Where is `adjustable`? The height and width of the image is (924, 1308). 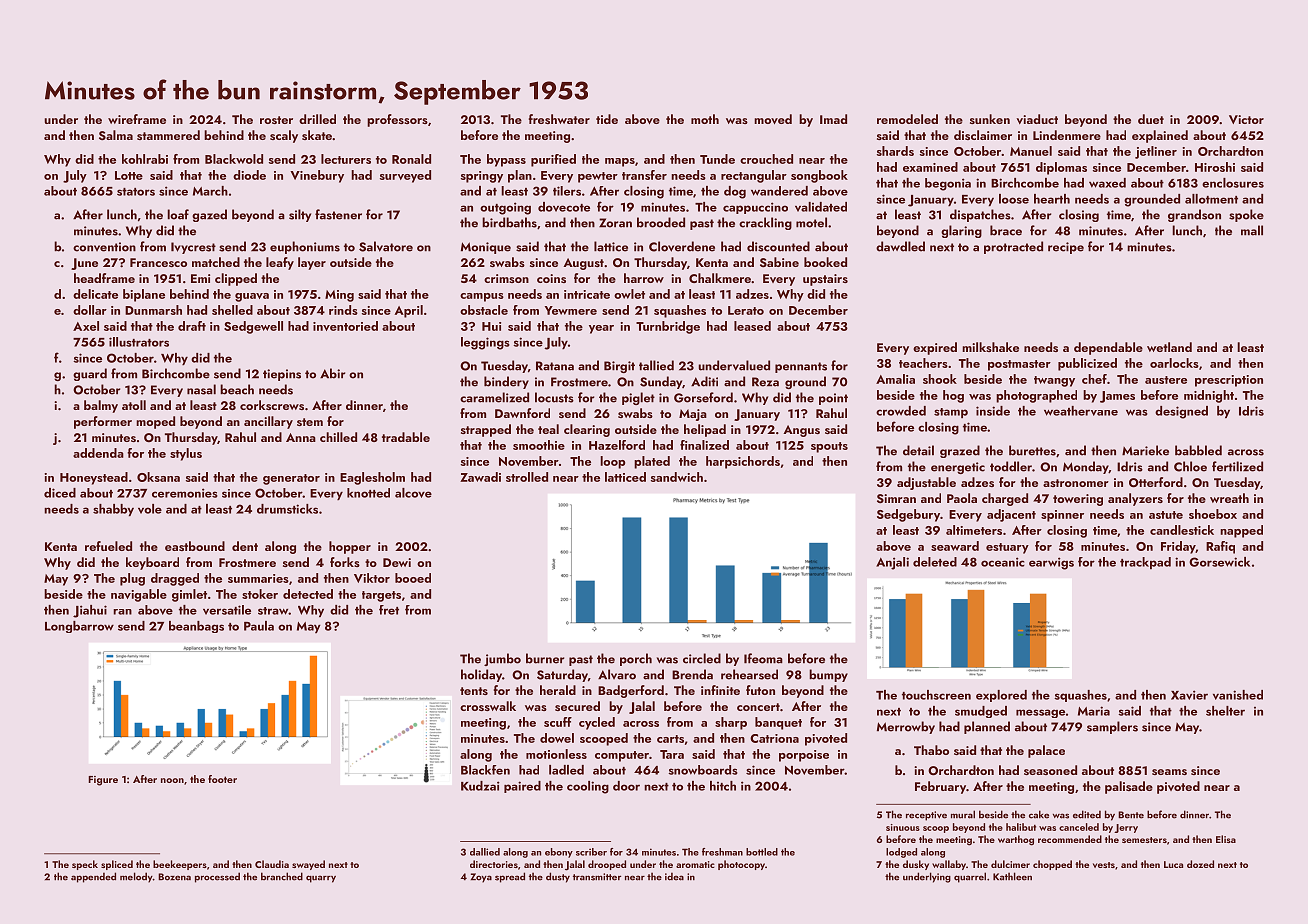
adjustable is located at coordinates (926, 483).
